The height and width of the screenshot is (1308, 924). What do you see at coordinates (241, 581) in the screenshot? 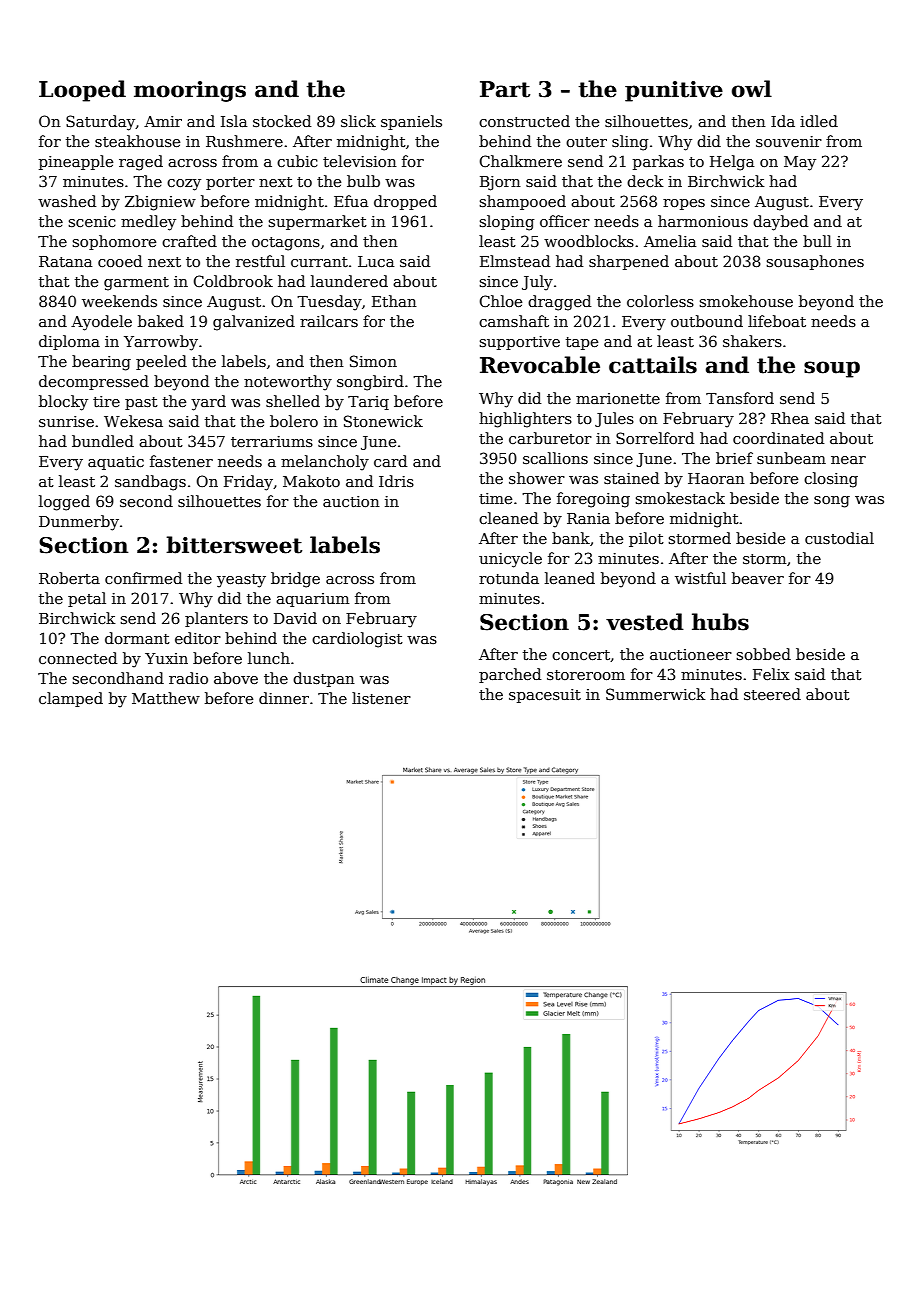
I see `yeasty` at bounding box center [241, 581].
